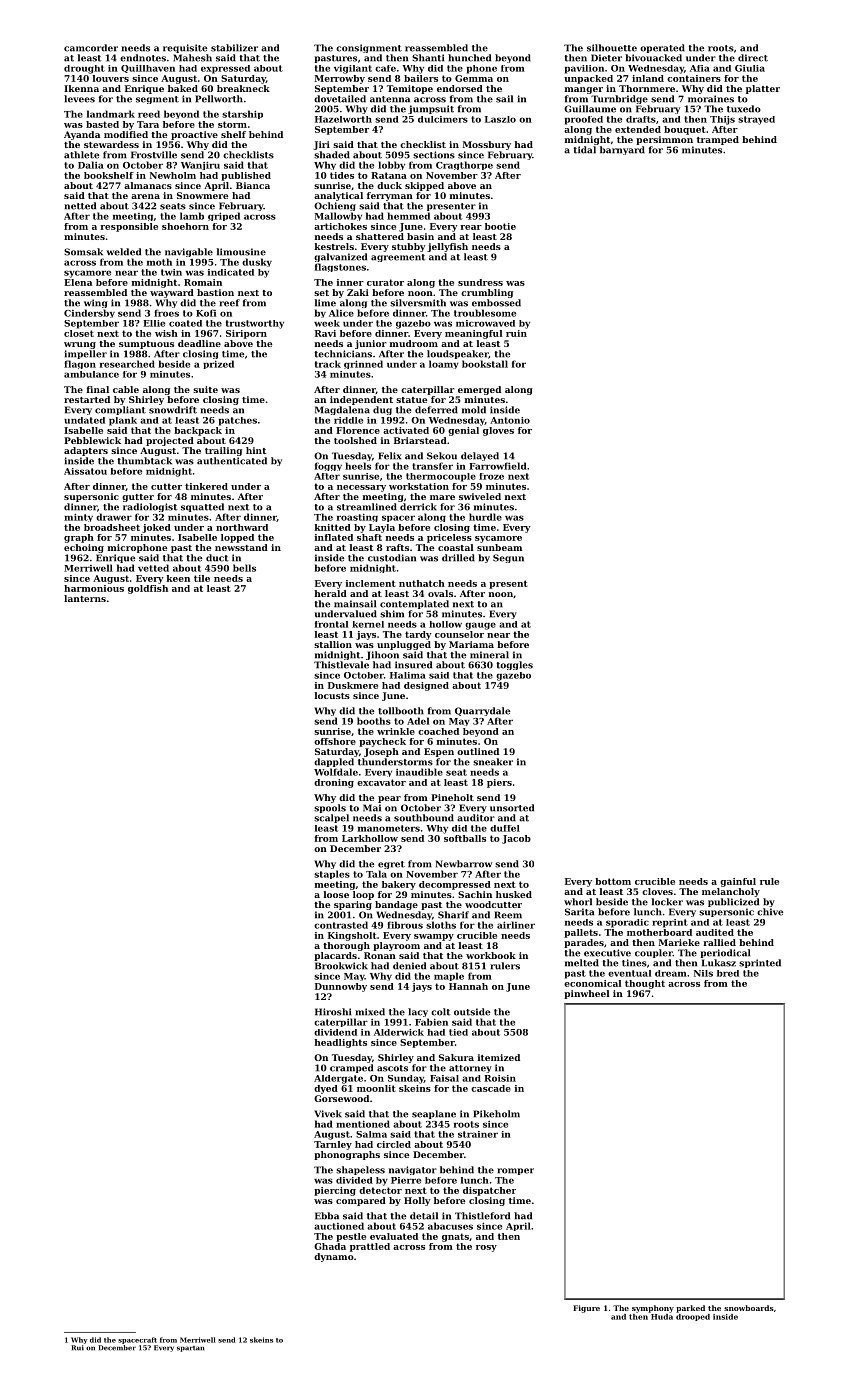  Describe the element at coordinates (191, 1349) in the screenshot. I see `spartan` at that location.
